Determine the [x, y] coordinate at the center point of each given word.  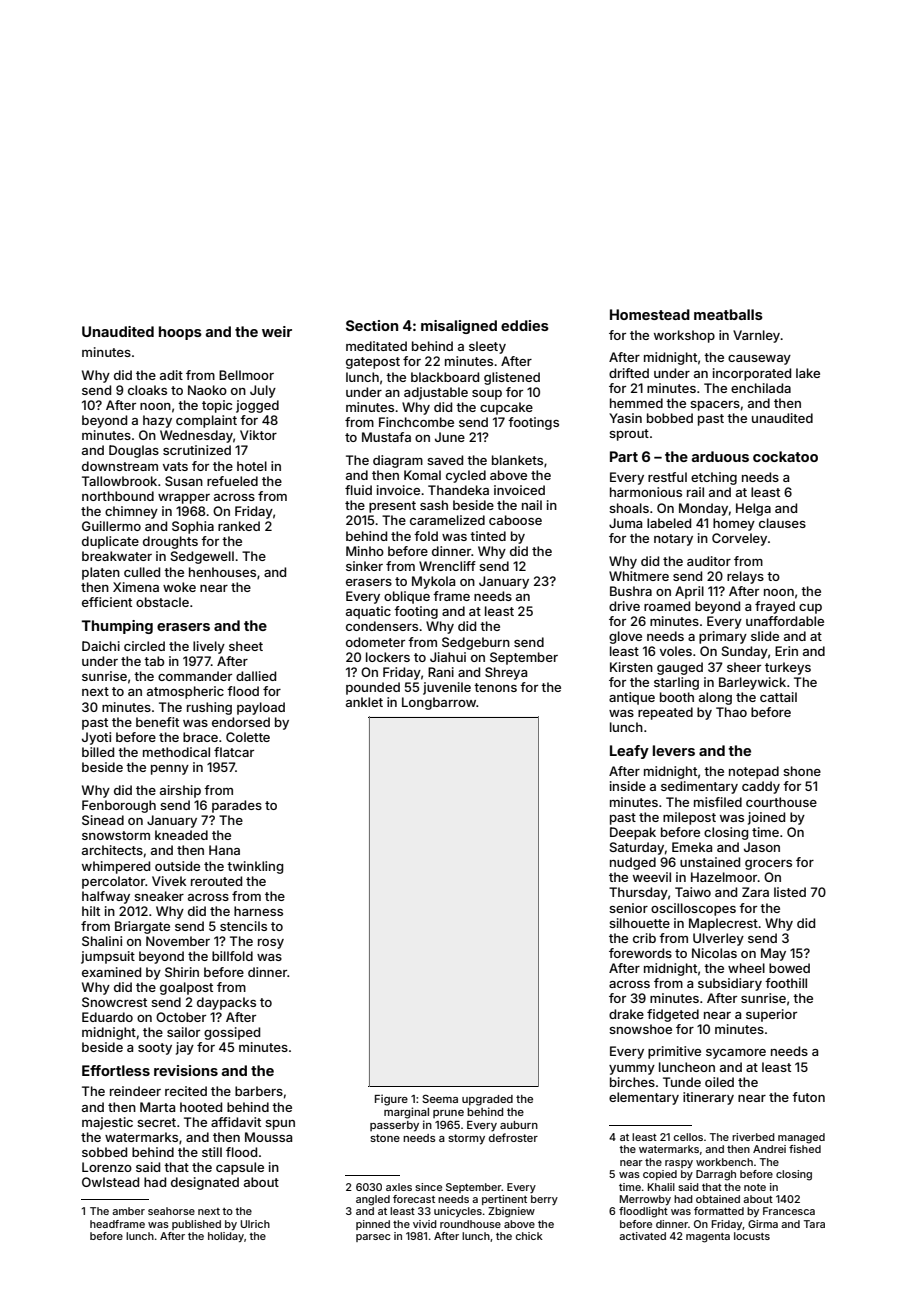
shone [802, 771]
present [392, 507]
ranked [239, 526]
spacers [715, 406]
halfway [106, 897]
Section [372, 325]
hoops [180, 333]
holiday [226, 1237]
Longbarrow [439, 703]
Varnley [757, 336]
